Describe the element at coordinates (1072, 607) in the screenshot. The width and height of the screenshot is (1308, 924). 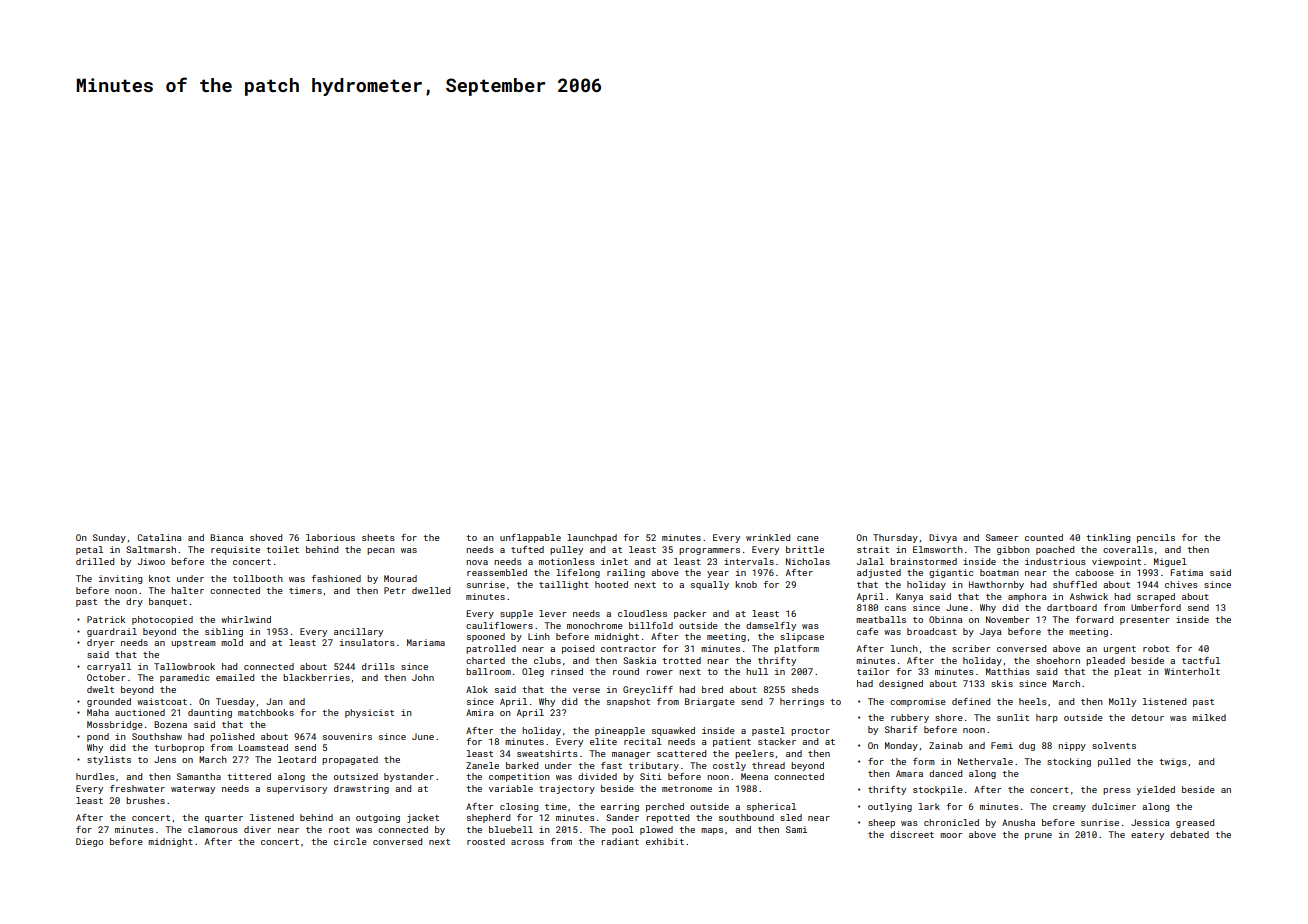
I see `dartboard` at that location.
